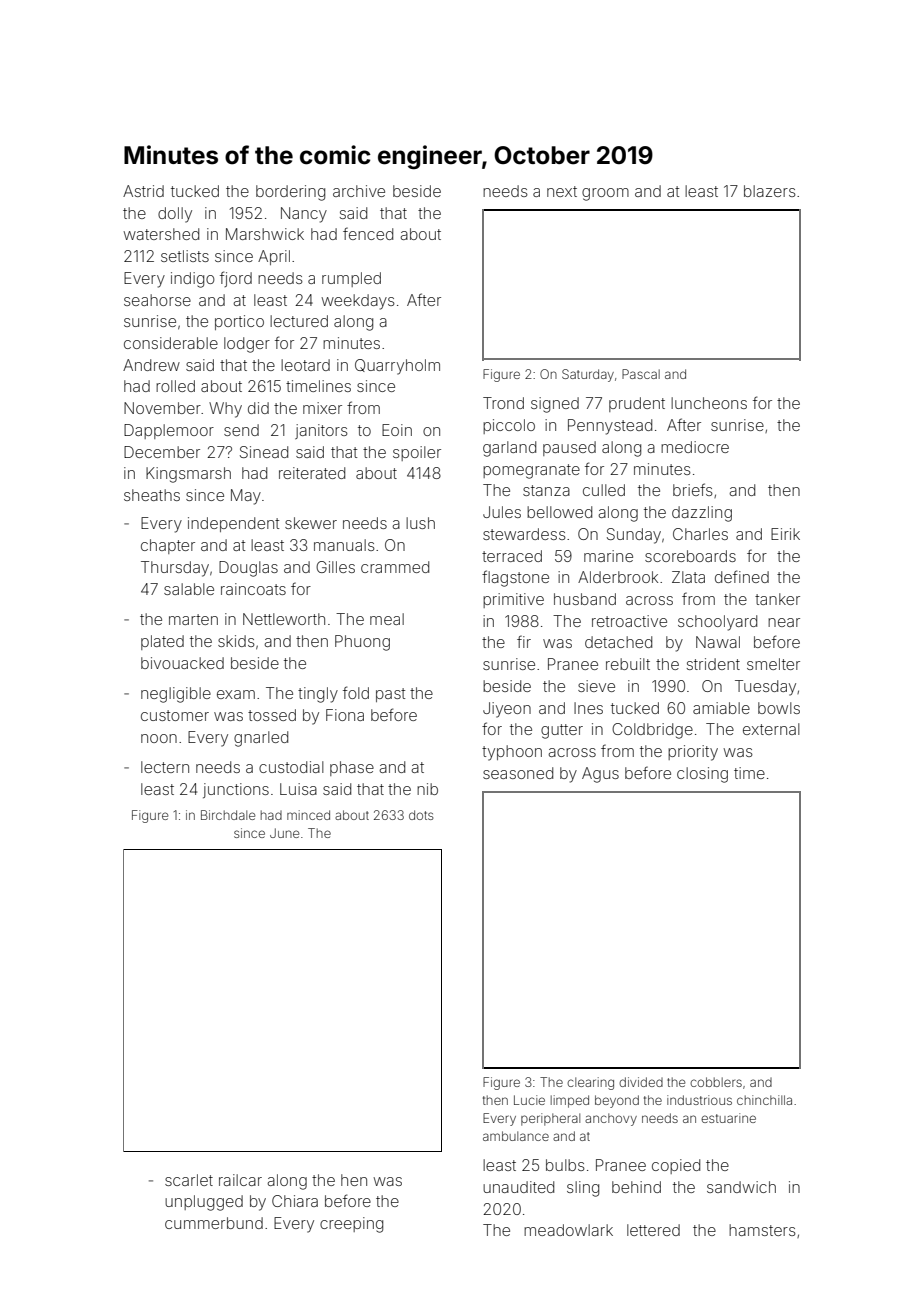 The image size is (924, 1314). What do you see at coordinates (427, 789) in the screenshot?
I see `nib` at bounding box center [427, 789].
